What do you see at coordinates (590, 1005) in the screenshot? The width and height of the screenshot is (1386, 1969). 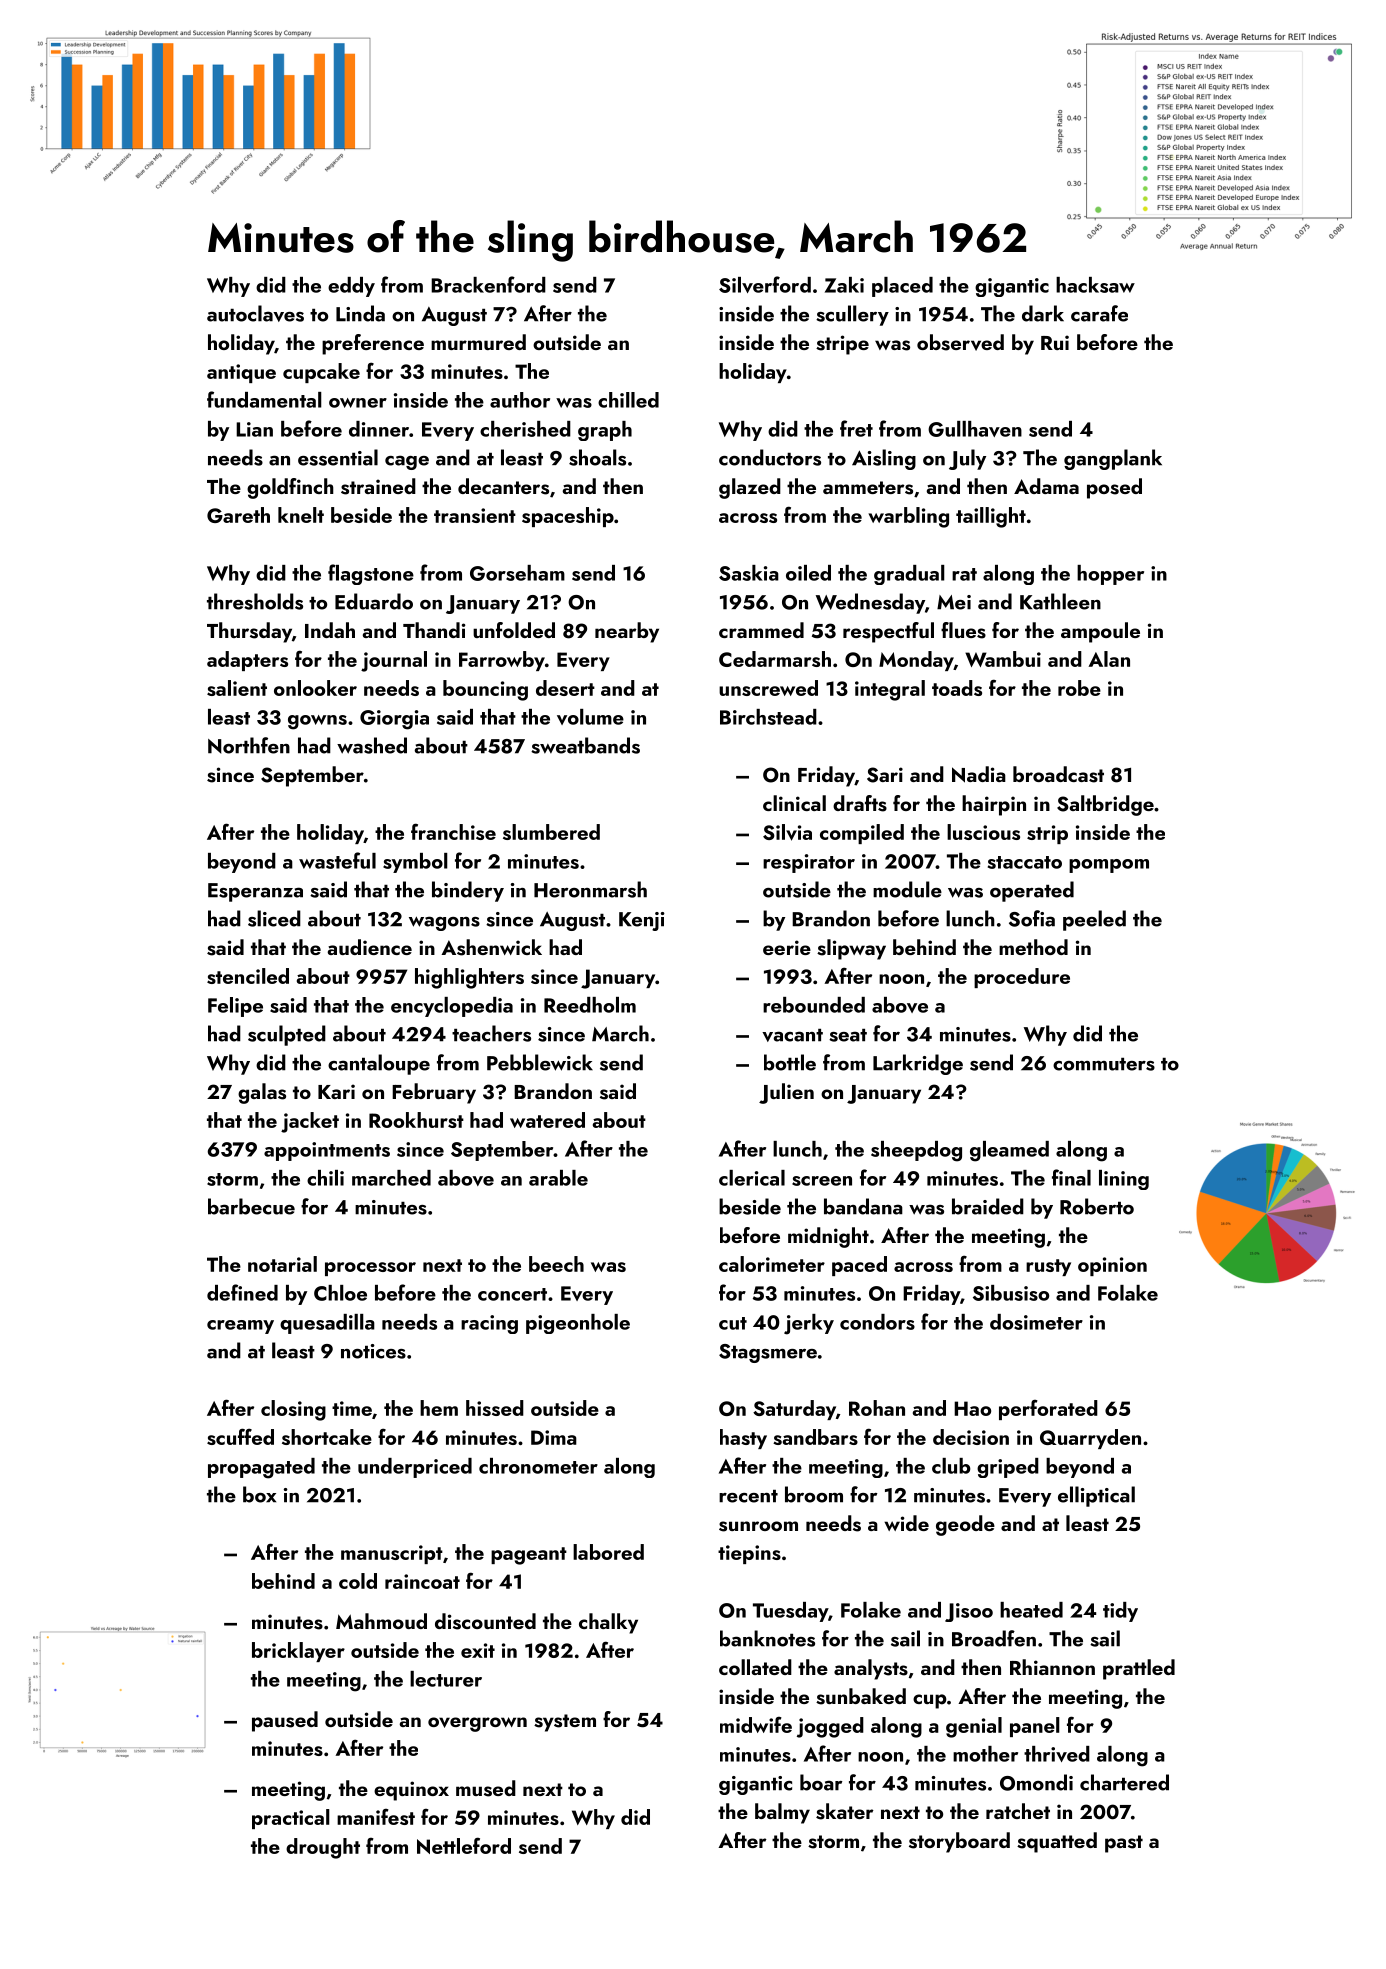 I see `Reedholm` at bounding box center [590, 1005].
